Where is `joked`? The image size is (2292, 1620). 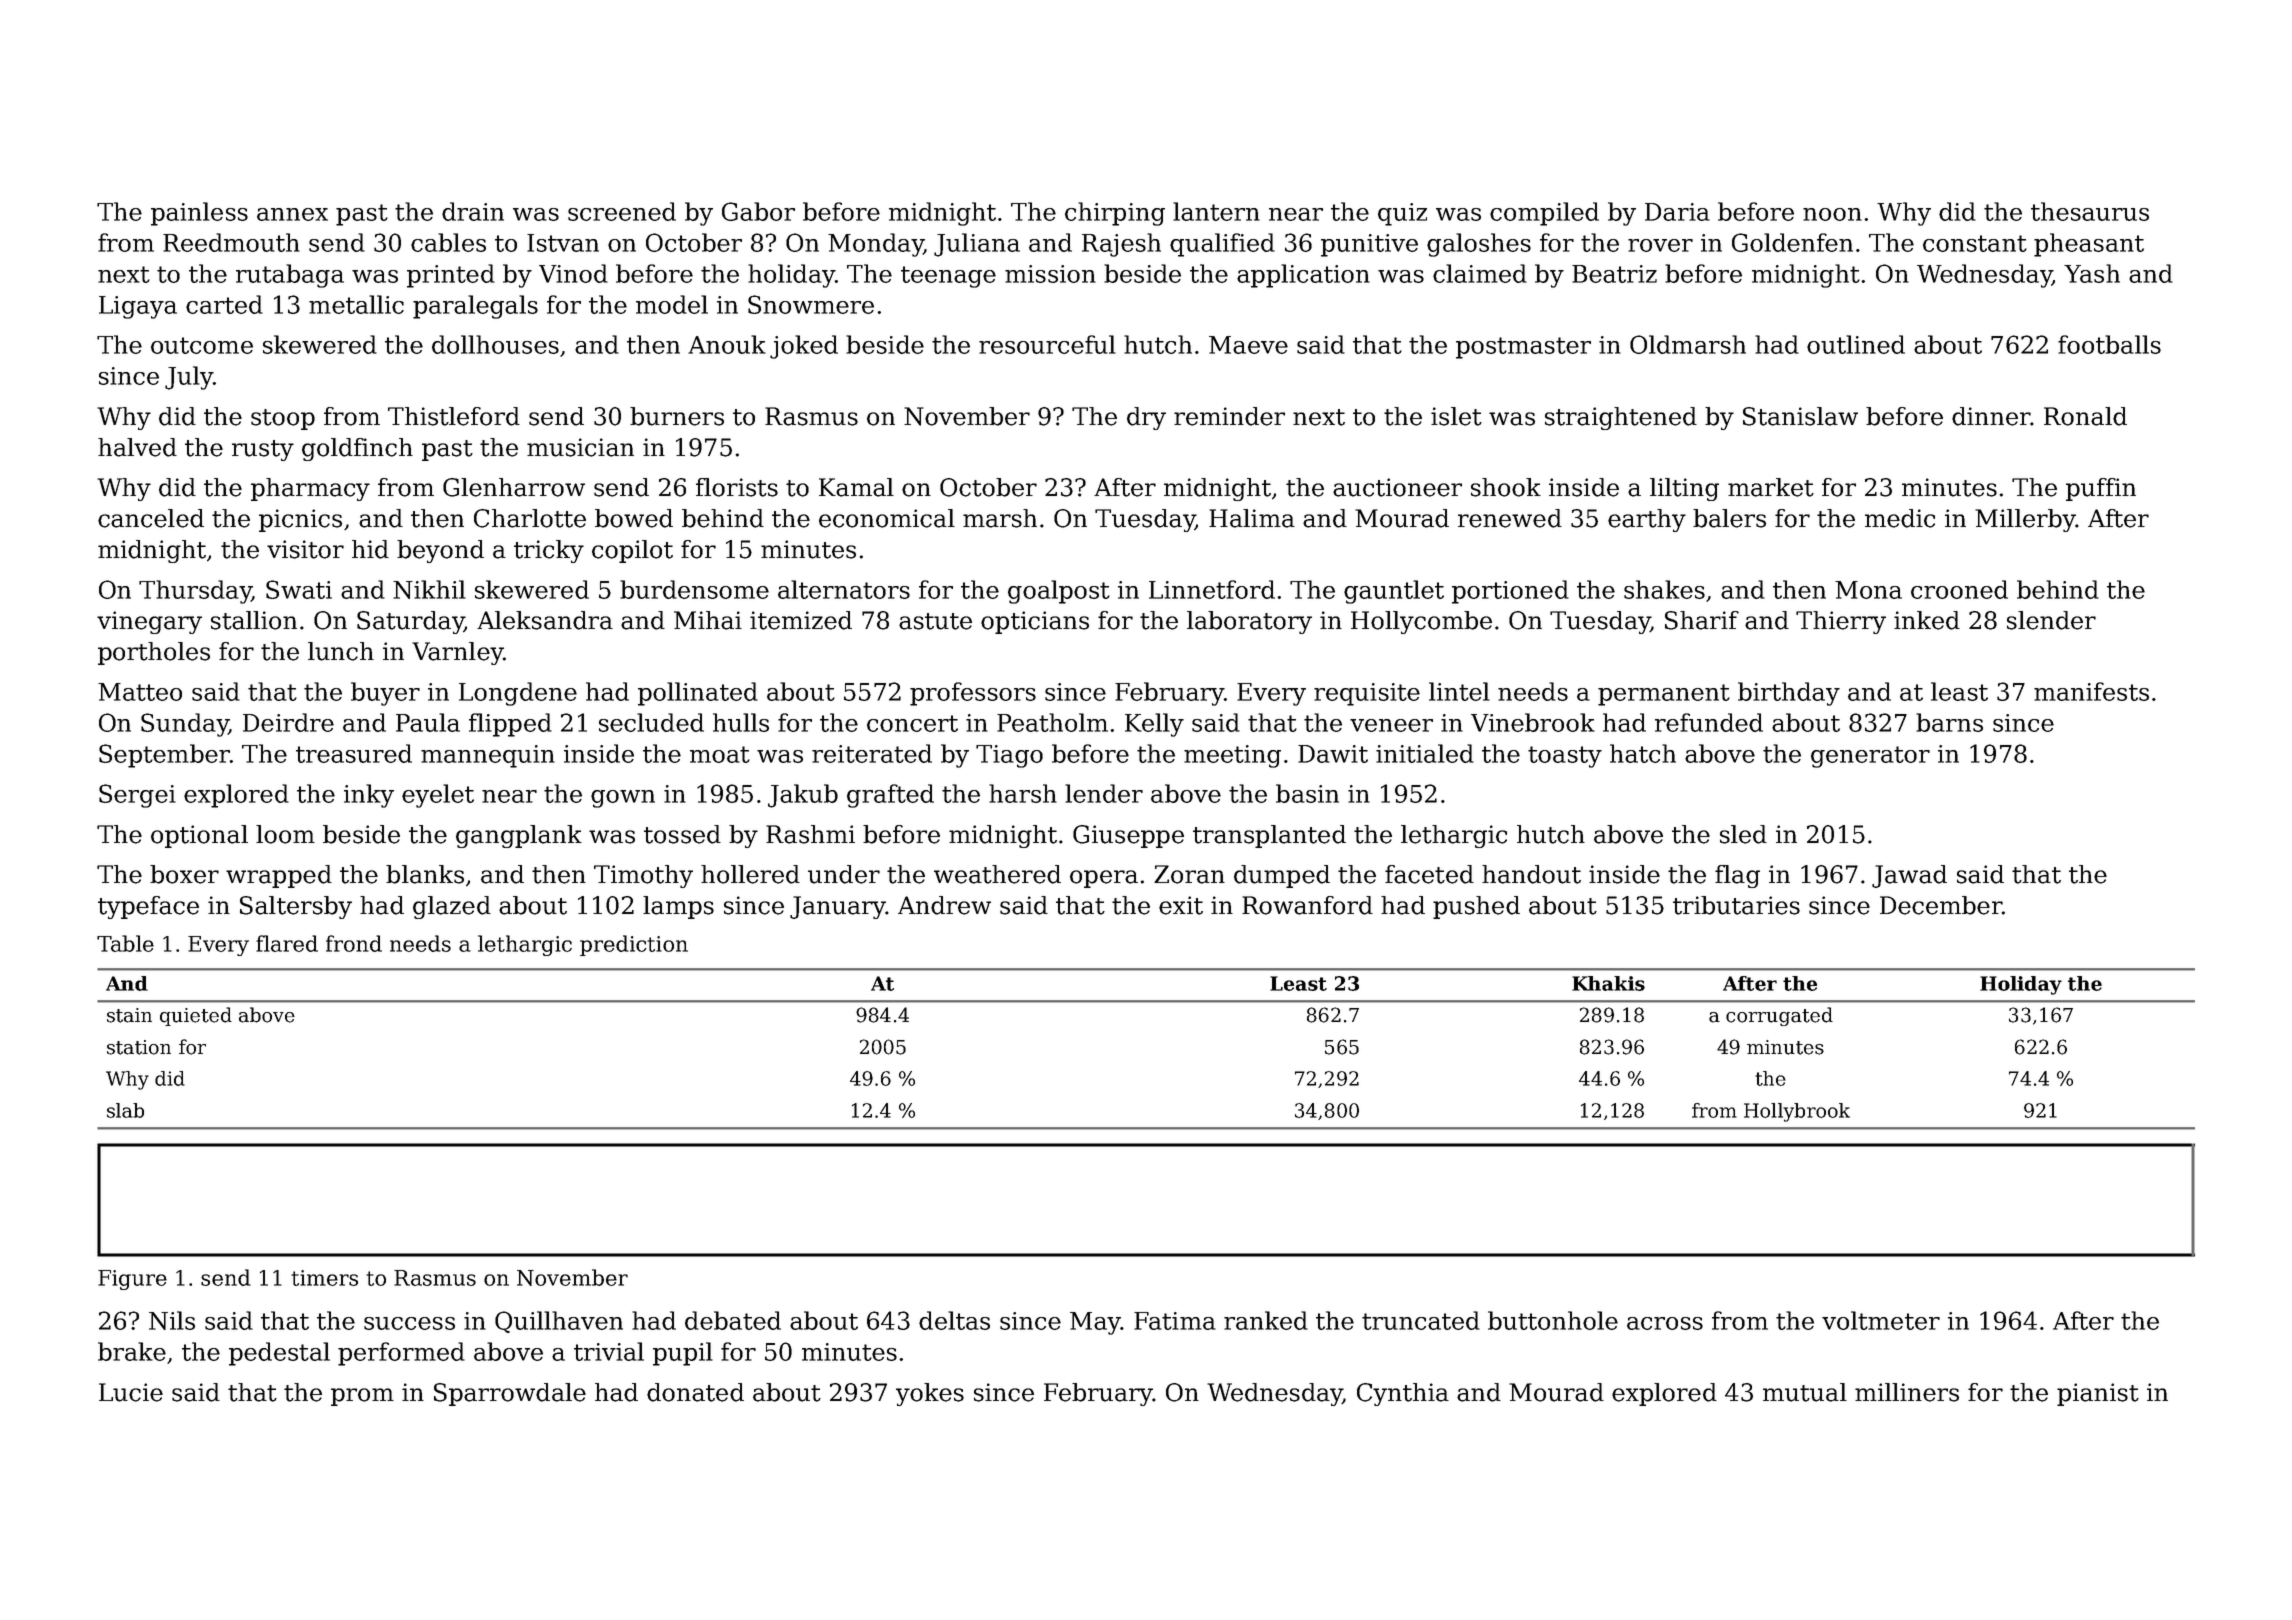 joked is located at coordinates (804, 347).
